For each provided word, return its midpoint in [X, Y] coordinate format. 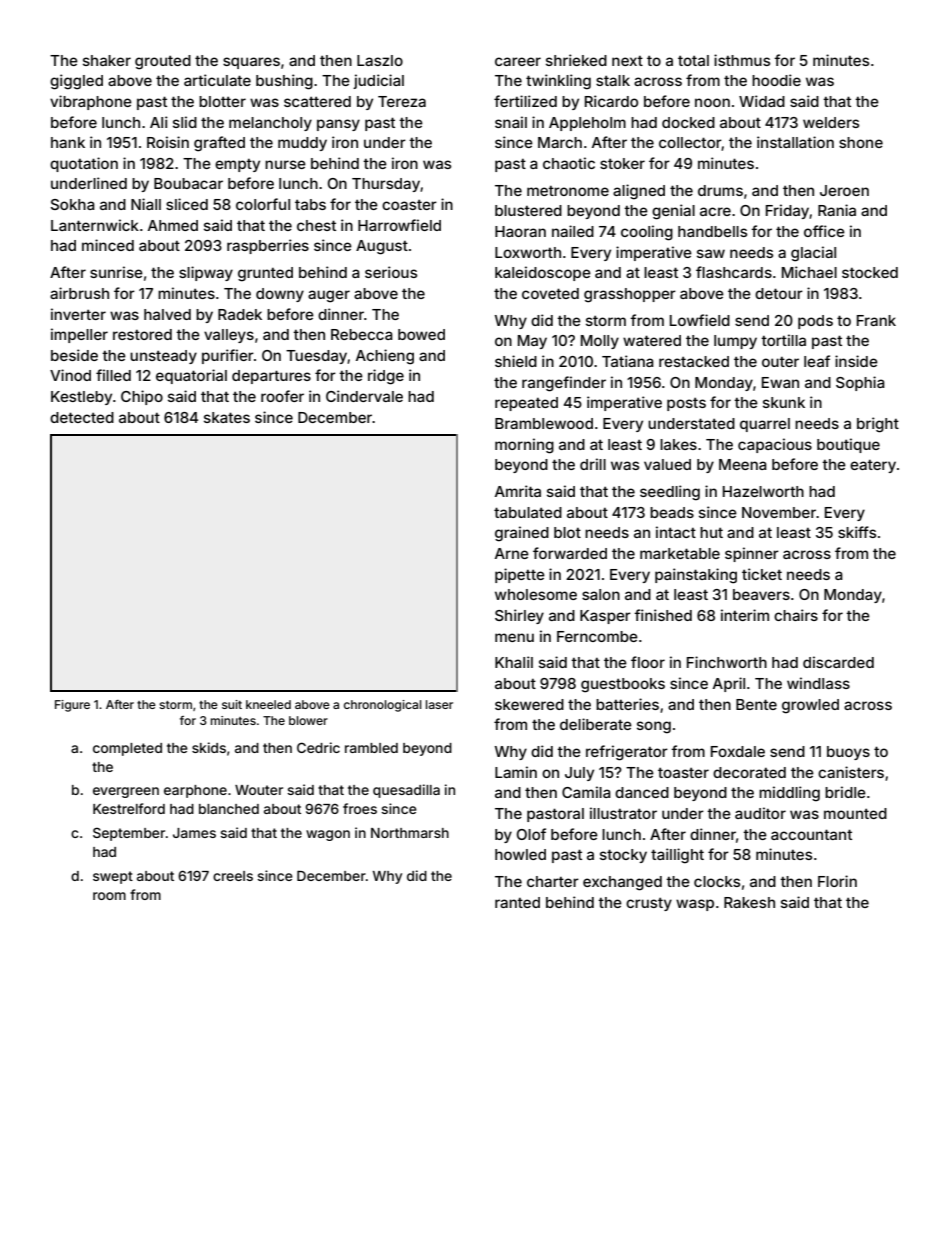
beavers [761, 594]
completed [127, 749]
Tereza [402, 101]
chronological [383, 706]
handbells [712, 231]
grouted [163, 62]
